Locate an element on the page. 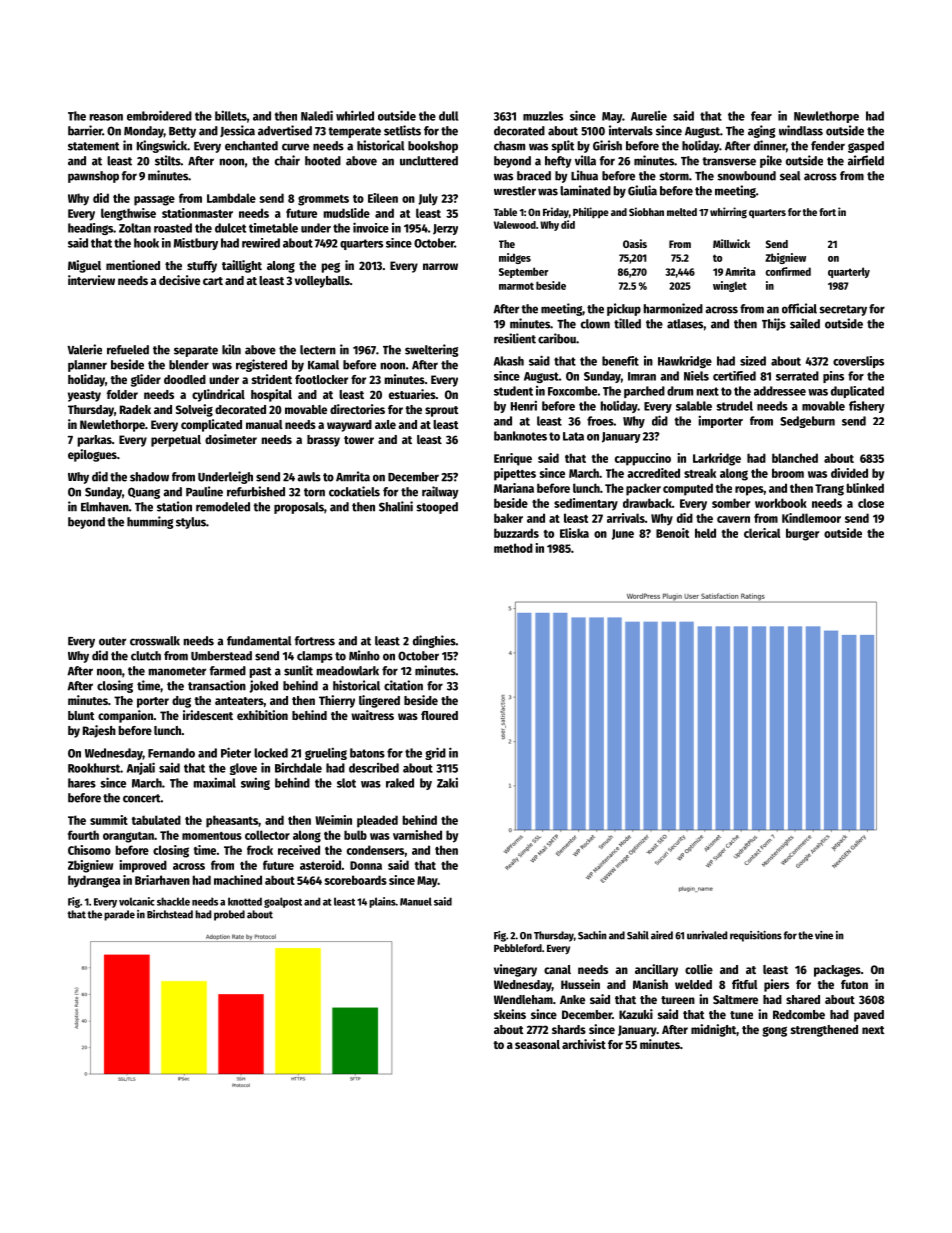  dinner is located at coordinates (770, 145).
